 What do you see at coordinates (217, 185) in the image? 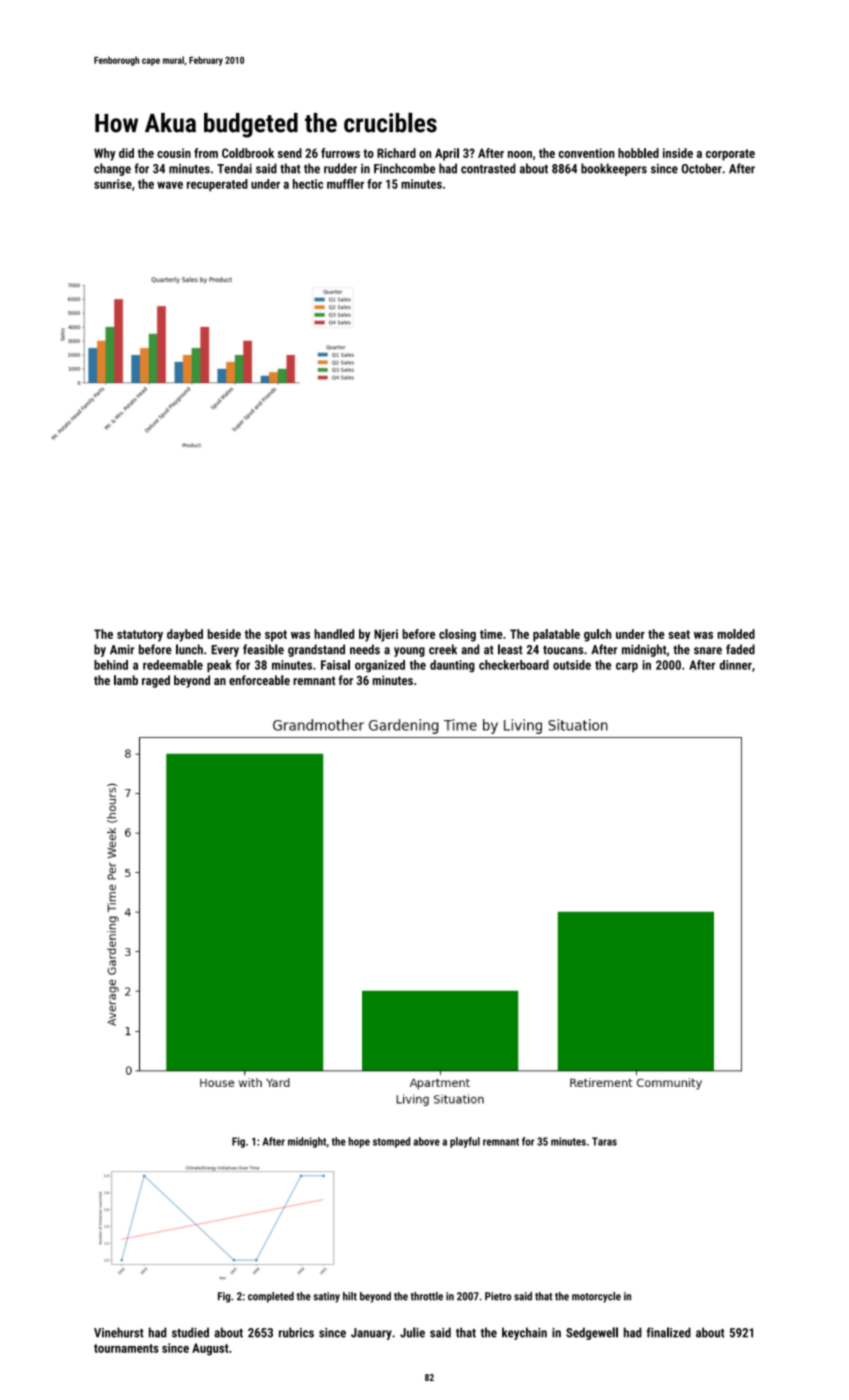
I see `recuperated` at bounding box center [217, 185].
